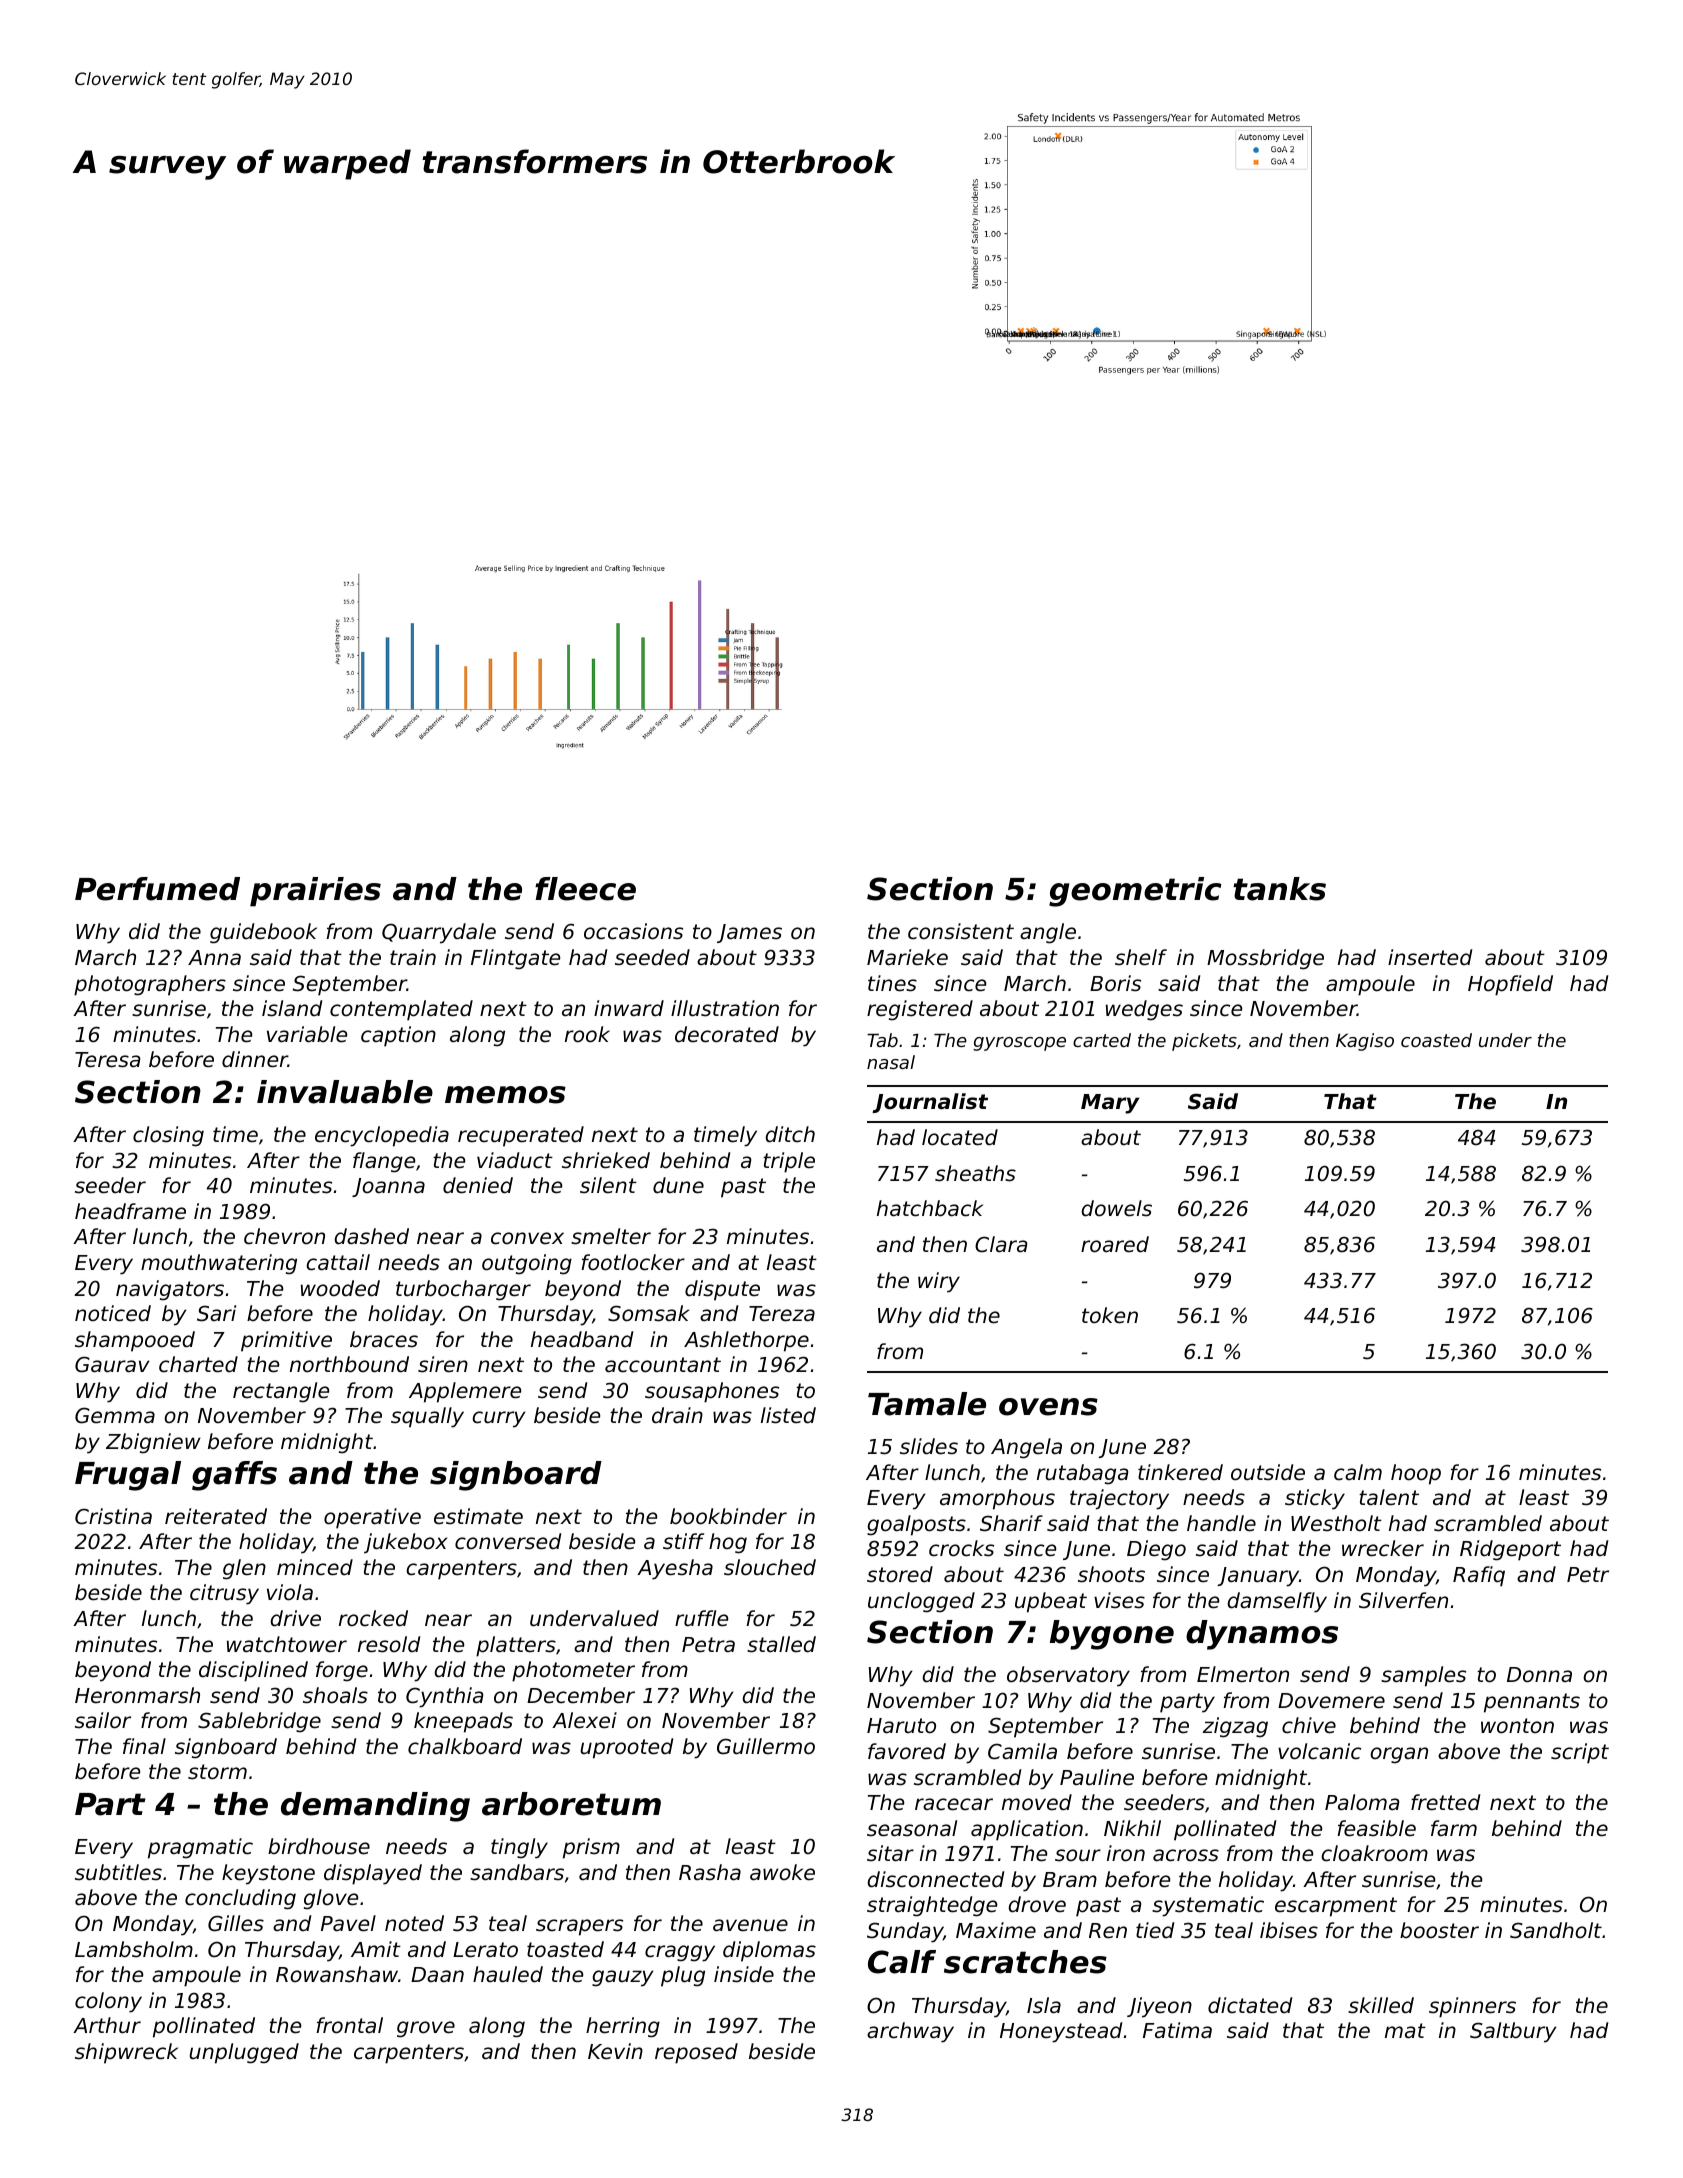 The width and height of the screenshot is (1683, 2178). What do you see at coordinates (1110, 1315) in the screenshot?
I see `token` at bounding box center [1110, 1315].
